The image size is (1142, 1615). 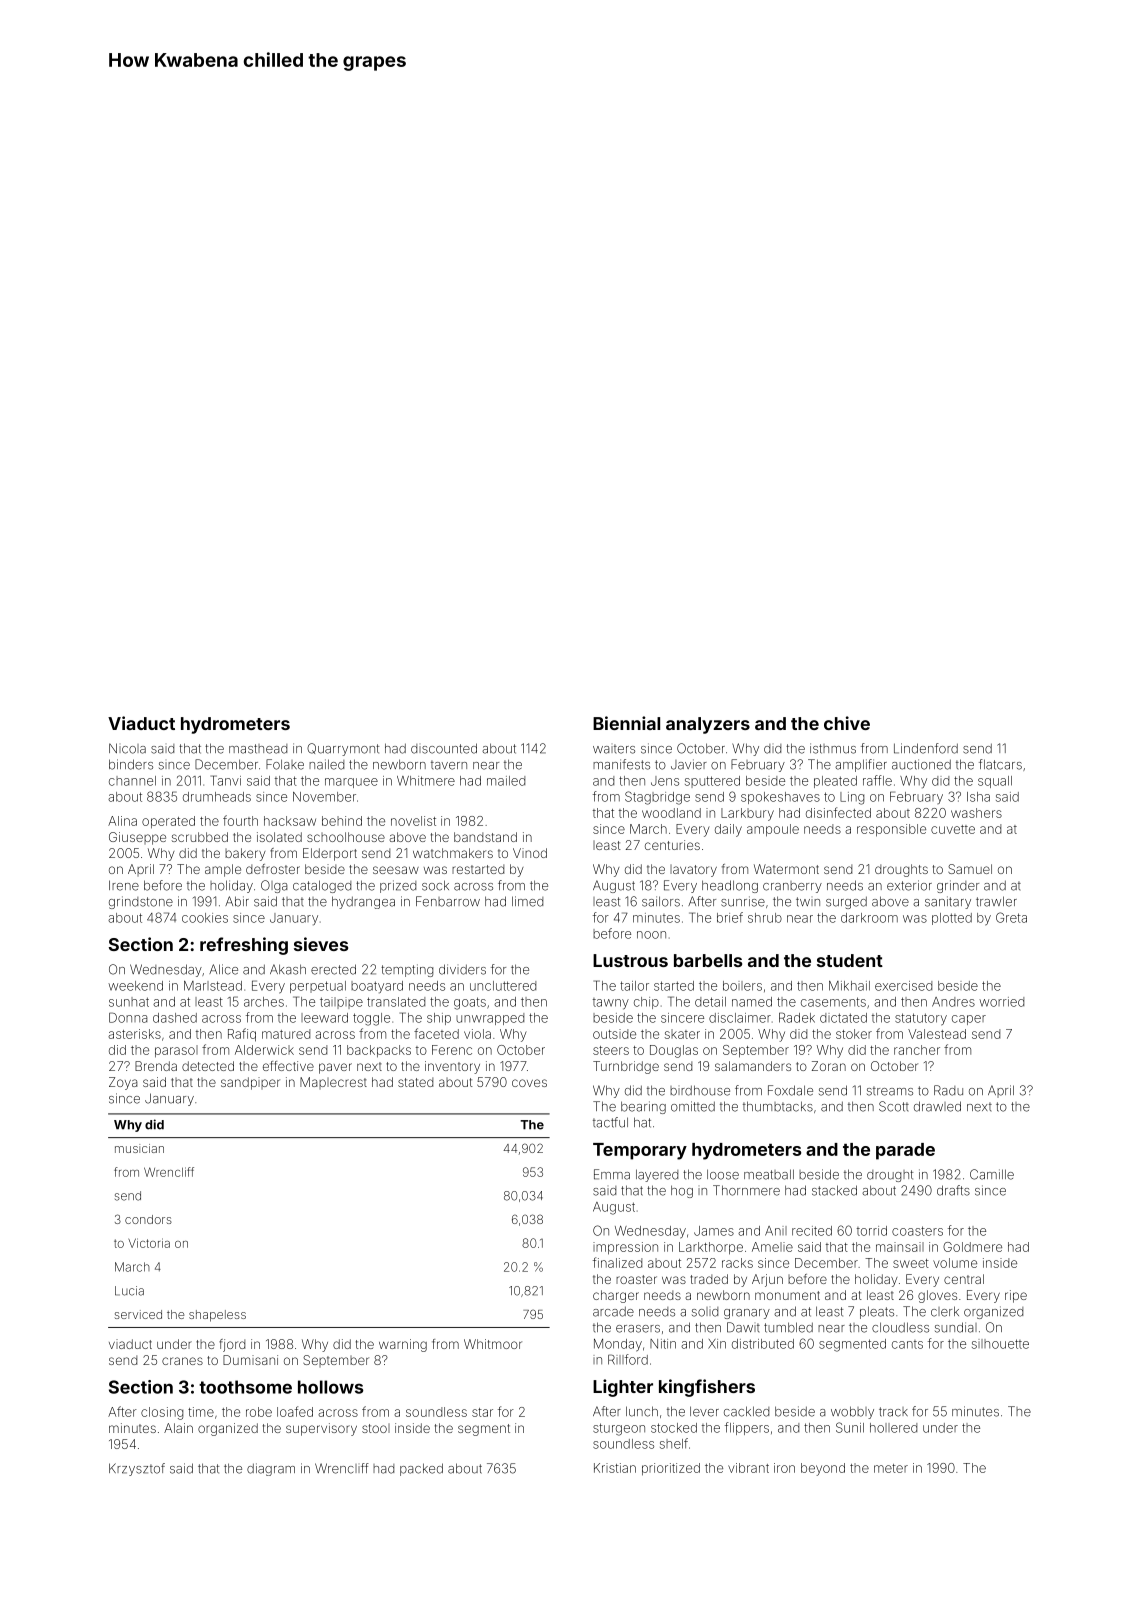 I want to click on detail, so click(x=710, y=1002).
